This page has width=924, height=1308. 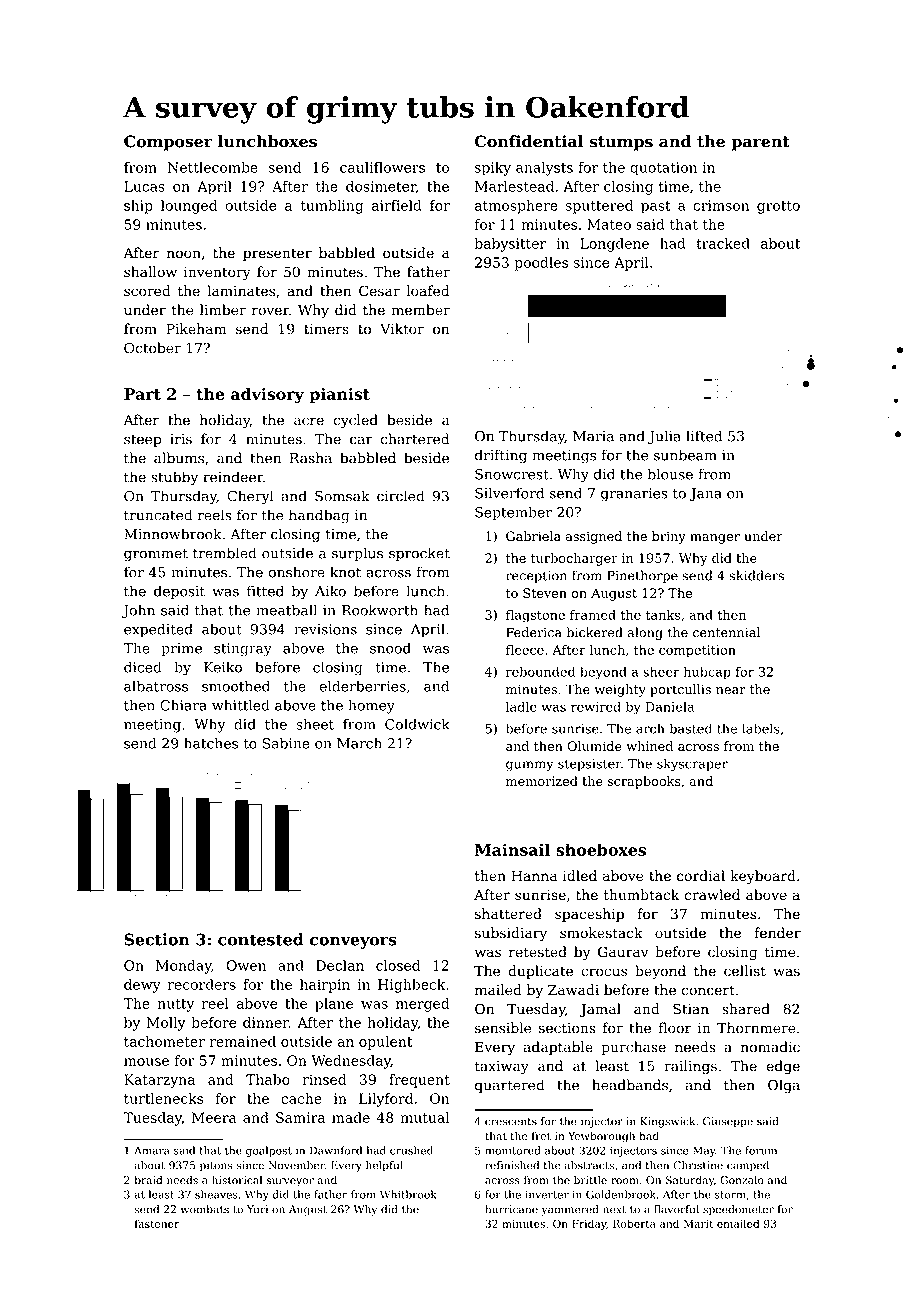 What do you see at coordinates (421, 310) in the page?
I see `member` at bounding box center [421, 310].
